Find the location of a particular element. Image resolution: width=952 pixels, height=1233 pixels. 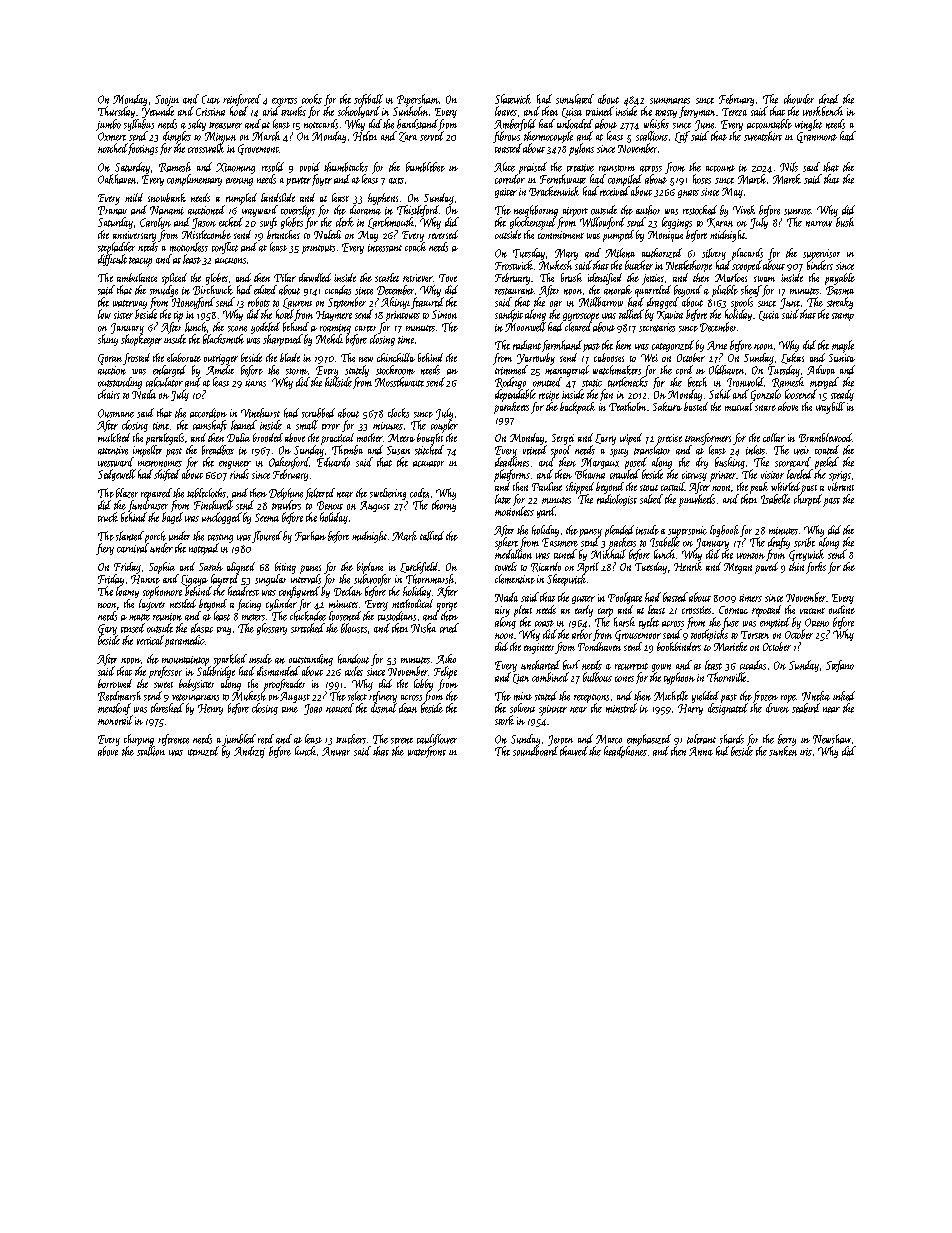

paved is located at coordinates (766, 568).
